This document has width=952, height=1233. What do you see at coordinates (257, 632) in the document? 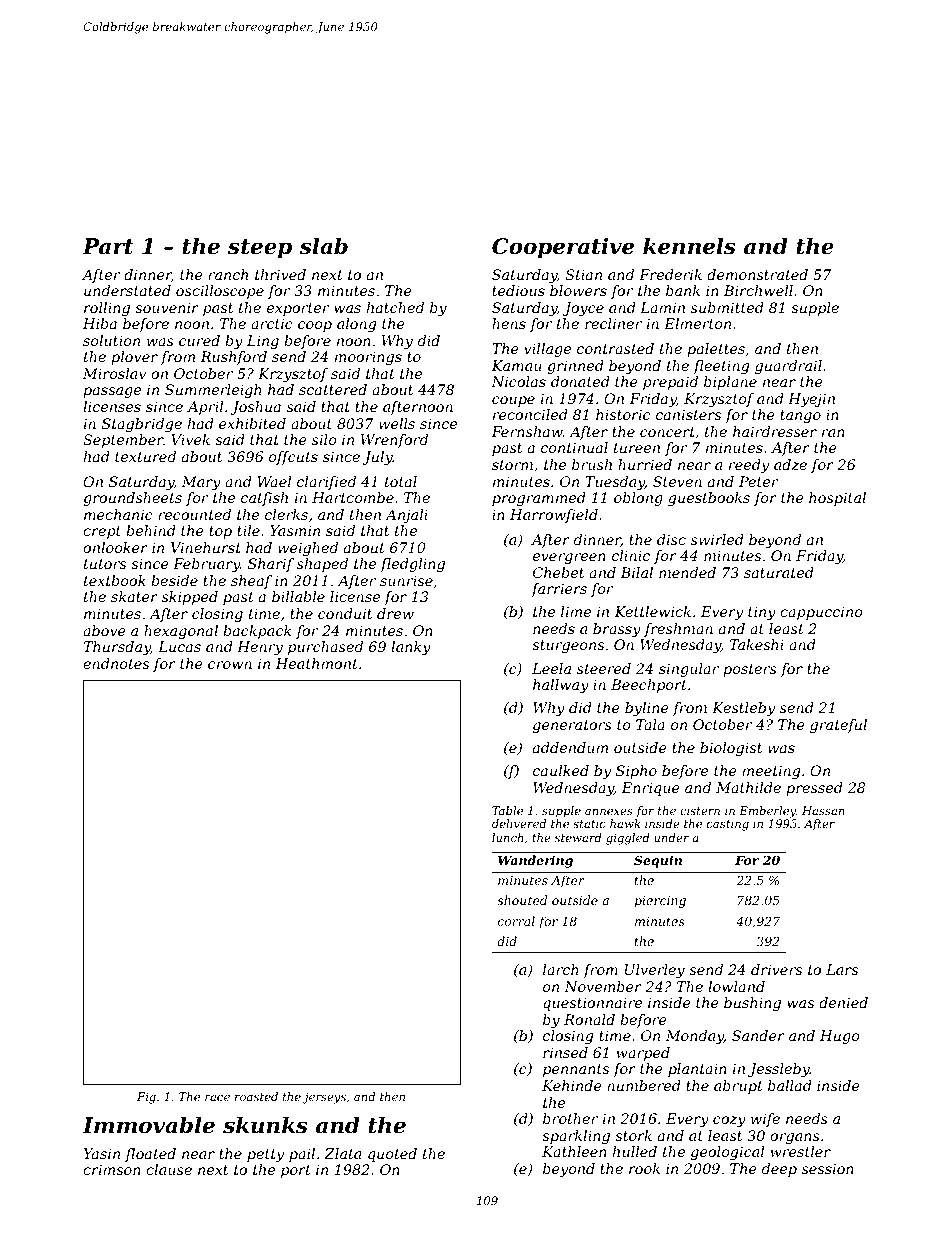
I see `backpack` at bounding box center [257, 632].
